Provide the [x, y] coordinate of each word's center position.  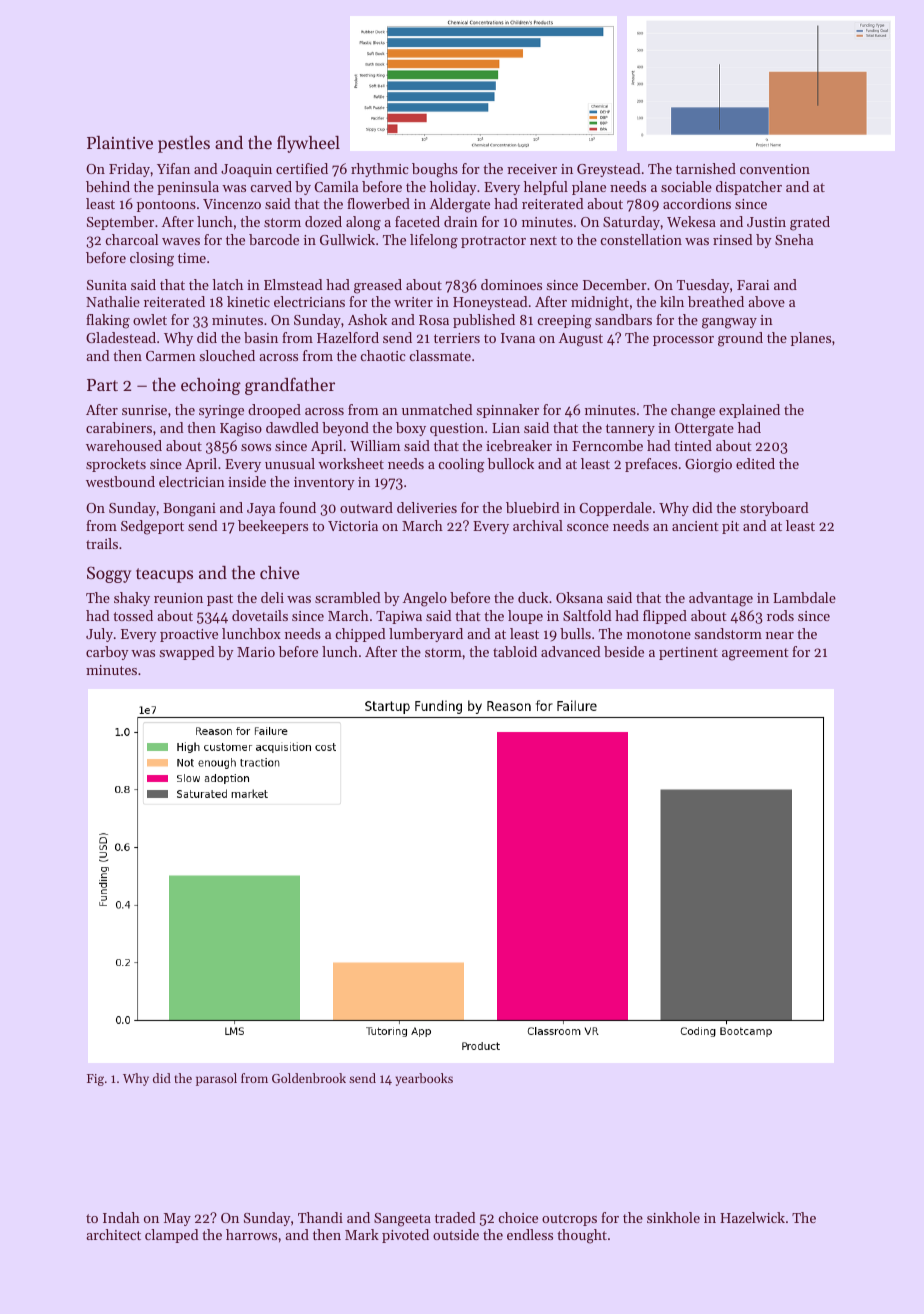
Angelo [425, 599]
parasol [216, 1079]
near [780, 635]
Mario [256, 652]
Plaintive [120, 142]
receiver [532, 169]
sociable [686, 186]
